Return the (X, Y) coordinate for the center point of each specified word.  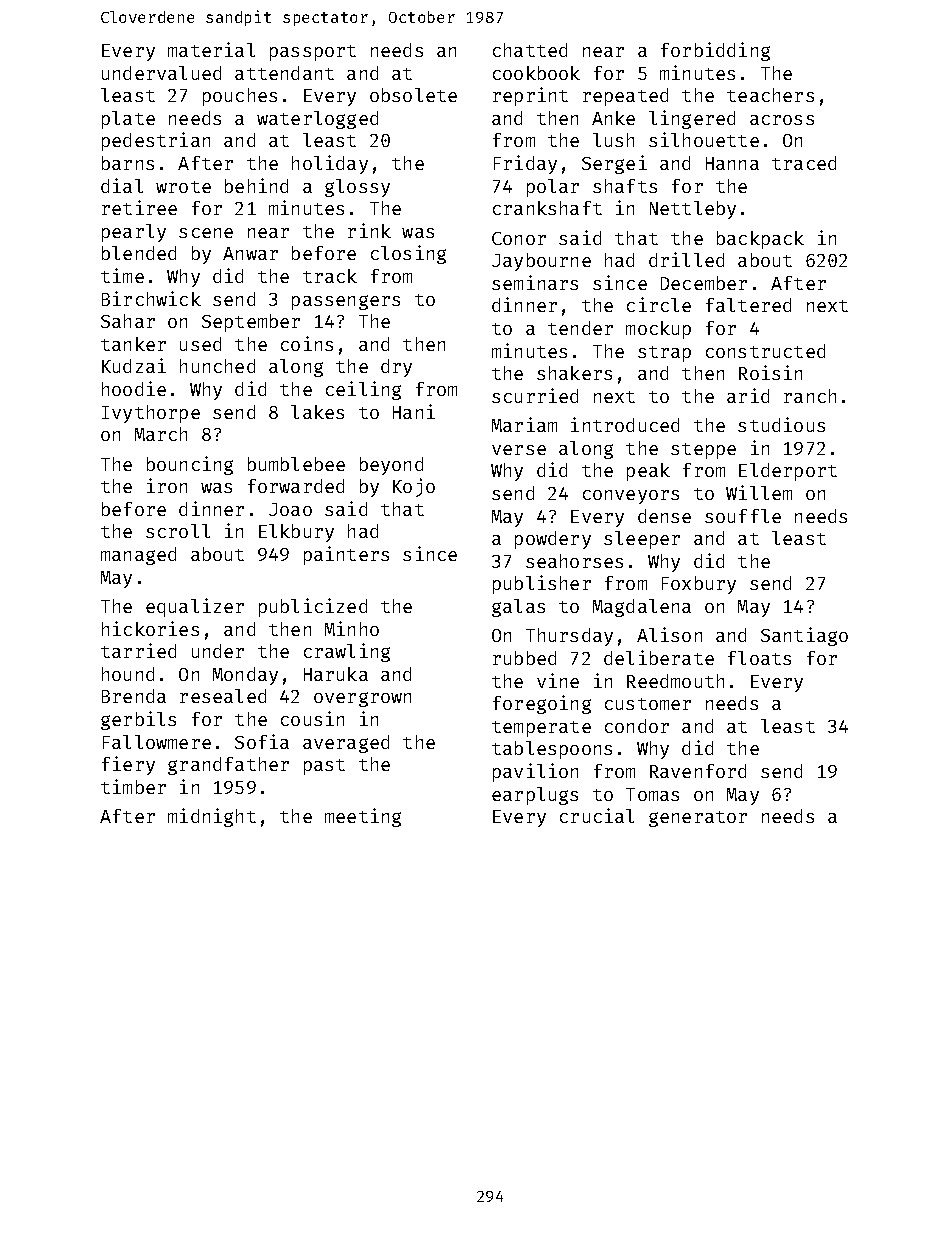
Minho (352, 628)
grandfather (228, 766)
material (211, 49)
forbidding (715, 51)
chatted (530, 50)
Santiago (804, 636)
